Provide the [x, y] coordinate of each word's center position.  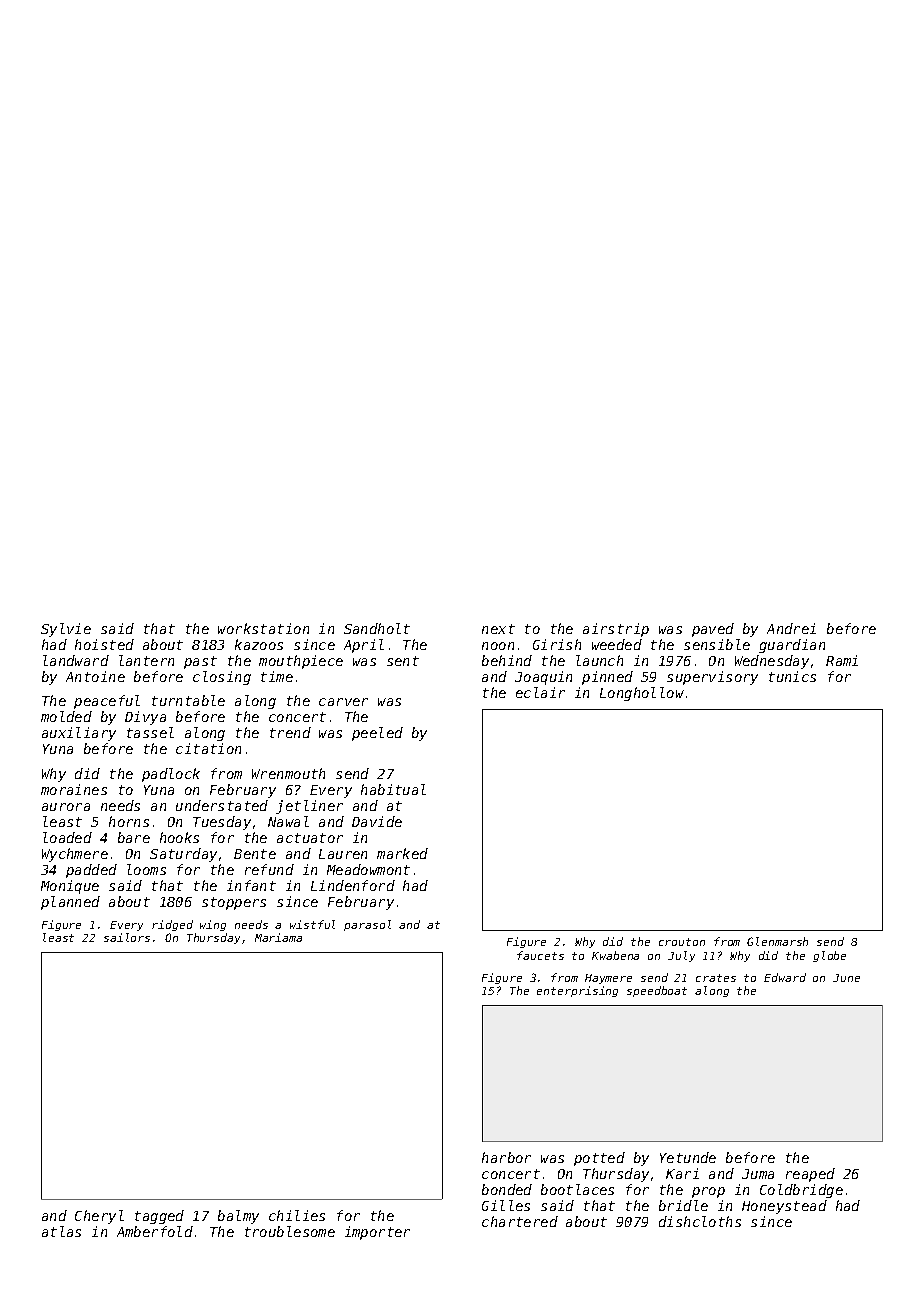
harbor [506, 1157]
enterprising [577, 991]
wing [213, 925]
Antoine [95, 676]
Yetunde [688, 1157]
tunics [792, 676]
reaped [810, 1175]
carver [343, 702]
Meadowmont [368, 869]
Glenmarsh [777, 941]
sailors [127, 937]
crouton [682, 942]
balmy [238, 1217]
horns [129, 821]
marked [402, 853]
